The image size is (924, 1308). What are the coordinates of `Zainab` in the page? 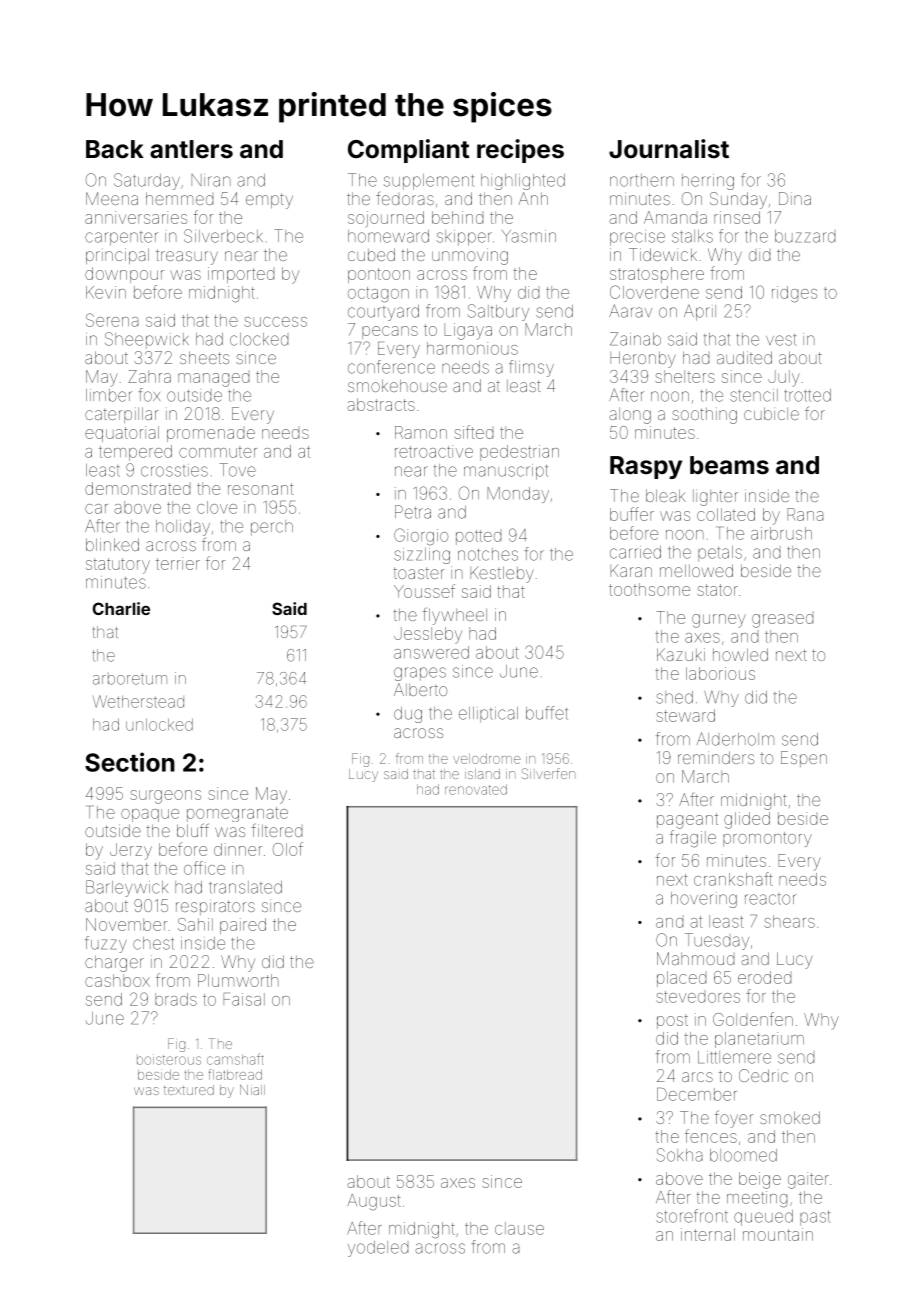 It's located at (635, 339).
